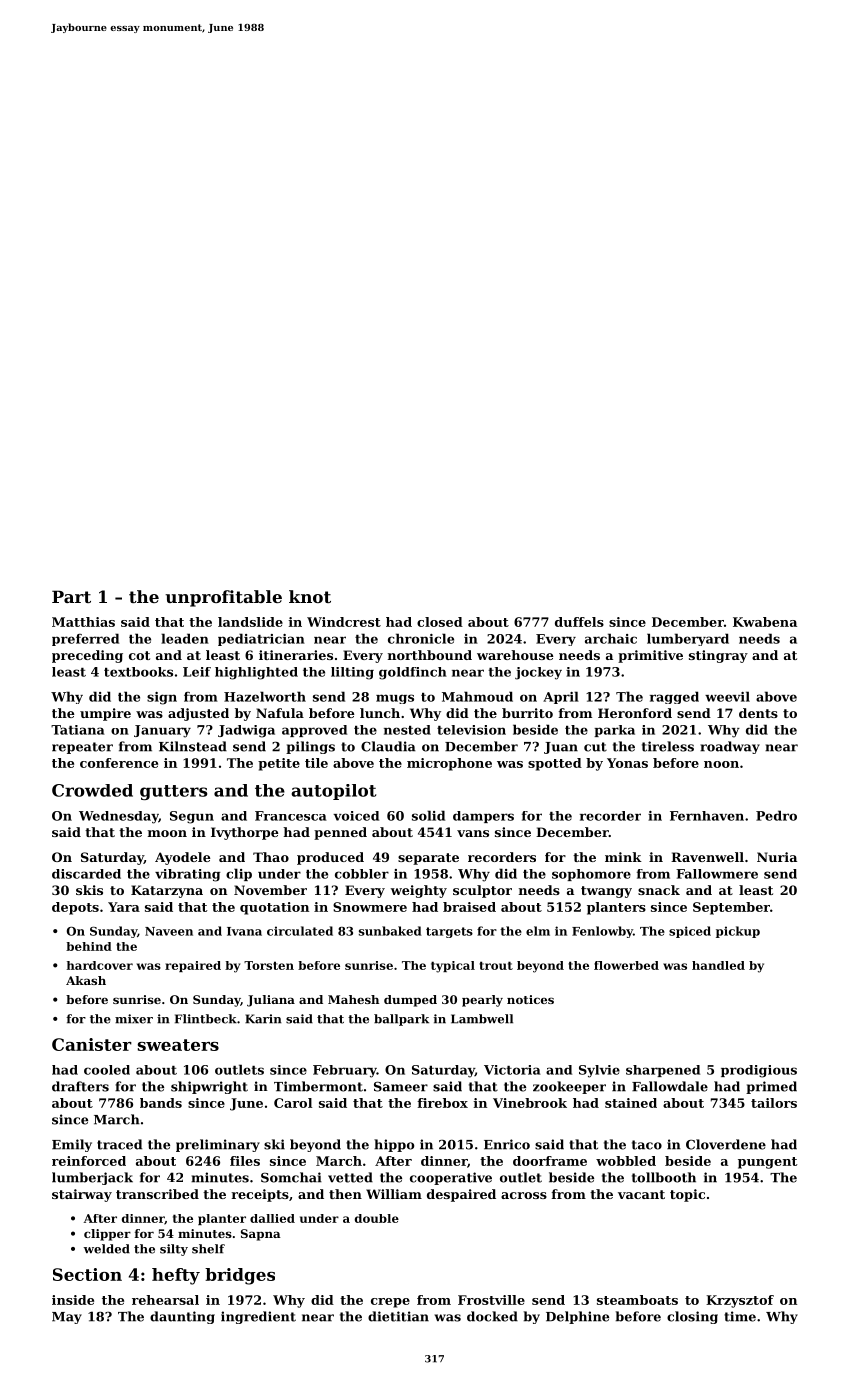 This document has width=849, height=1400. Describe the element at coordinates (263, 1019) in the document. I see `Karin` at that location.
